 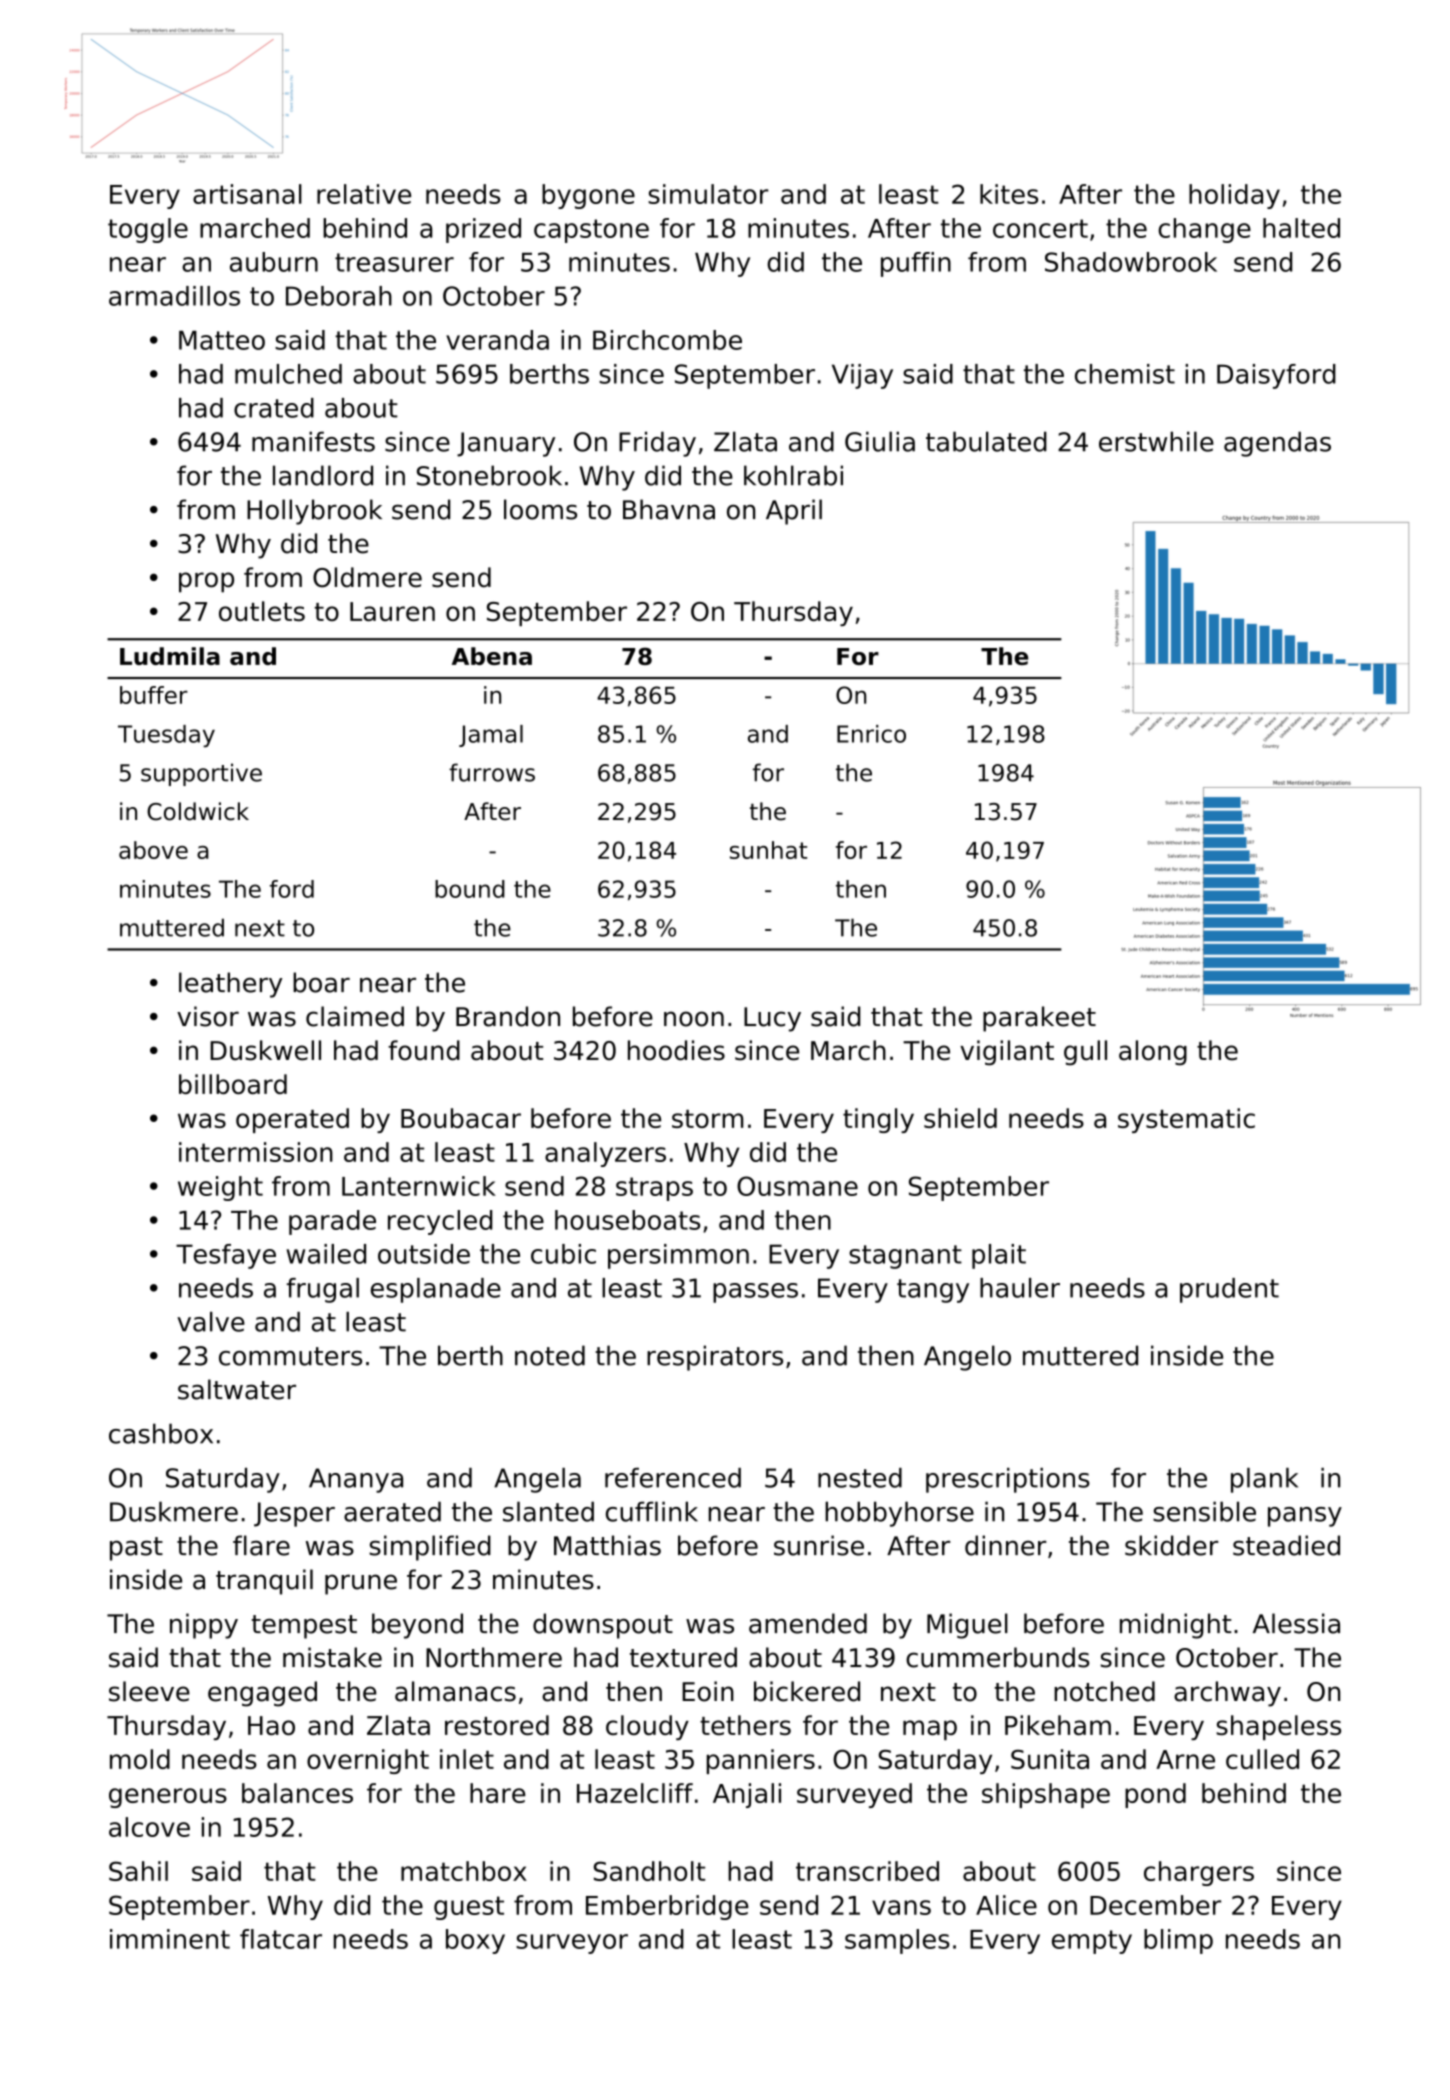 I want to click on imminent, so click(x=170, y=1939).
